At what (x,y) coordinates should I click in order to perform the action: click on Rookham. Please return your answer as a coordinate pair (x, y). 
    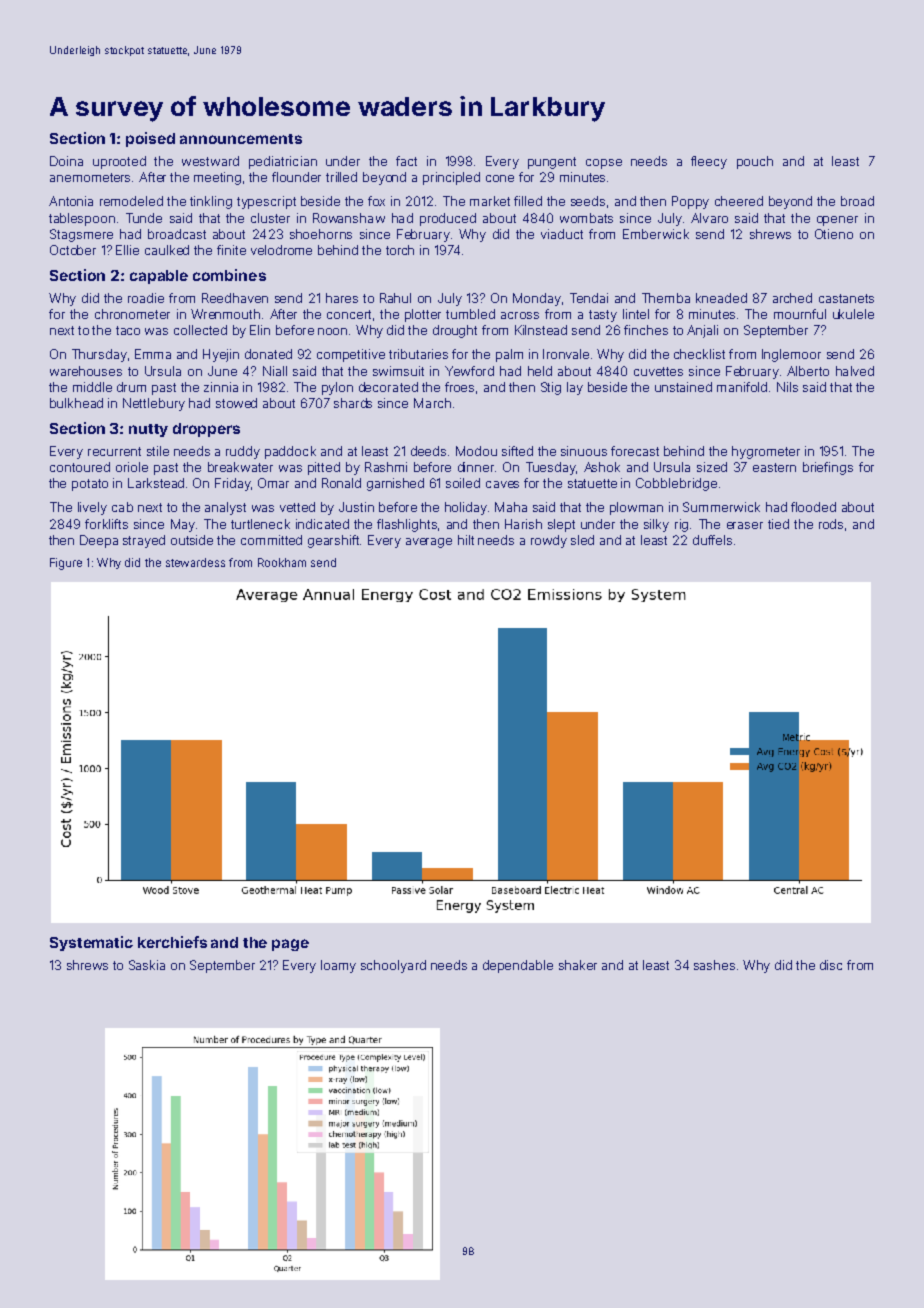
    Looking at the image, I should click on (282, 562).
